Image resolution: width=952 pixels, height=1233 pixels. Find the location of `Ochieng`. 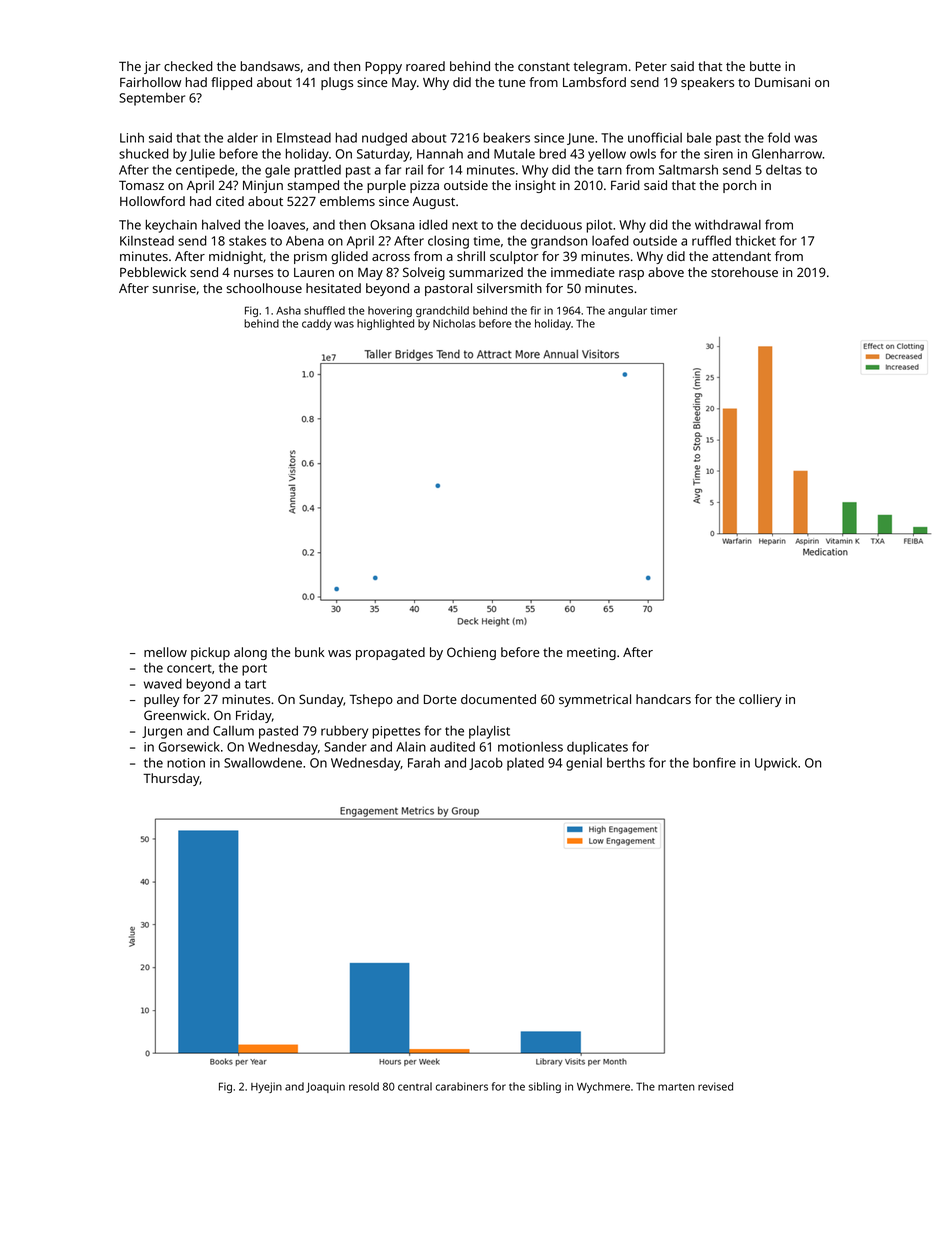

Ochieng is located at coordinates (471, 653).
